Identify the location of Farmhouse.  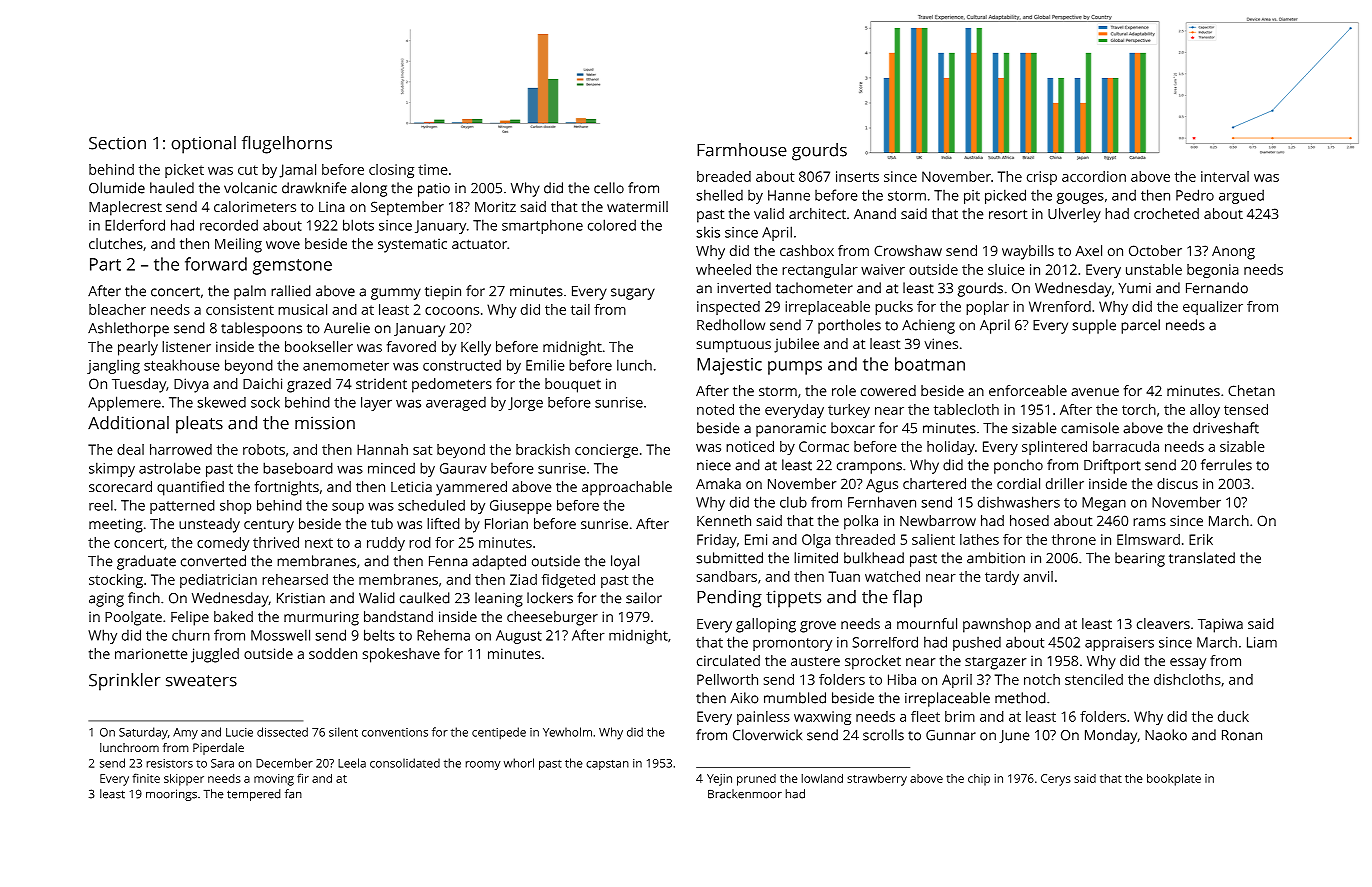
(742, 150).
